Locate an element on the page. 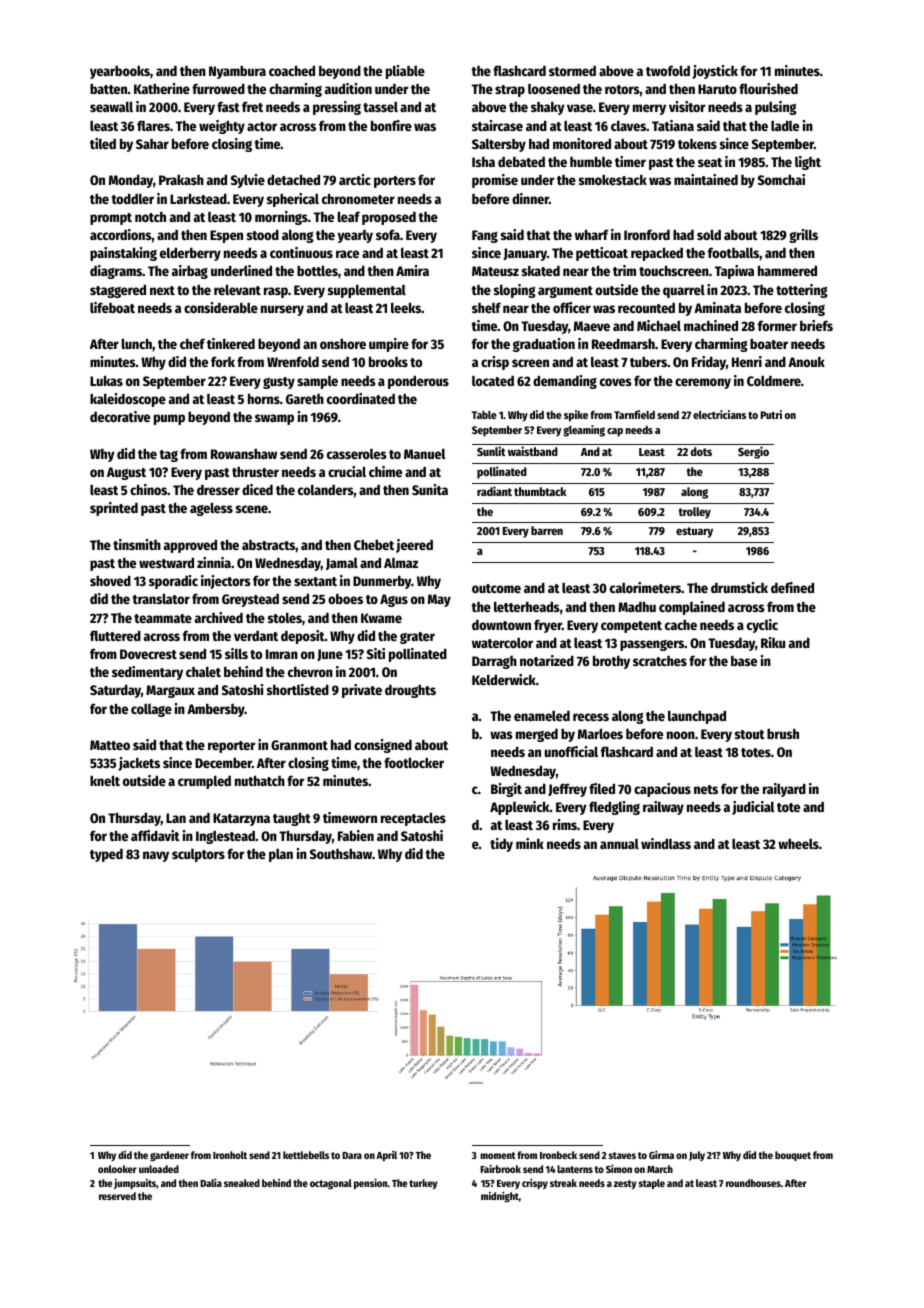 This document has height=1308, width=924. scene is located at coordinates (252, 509).
